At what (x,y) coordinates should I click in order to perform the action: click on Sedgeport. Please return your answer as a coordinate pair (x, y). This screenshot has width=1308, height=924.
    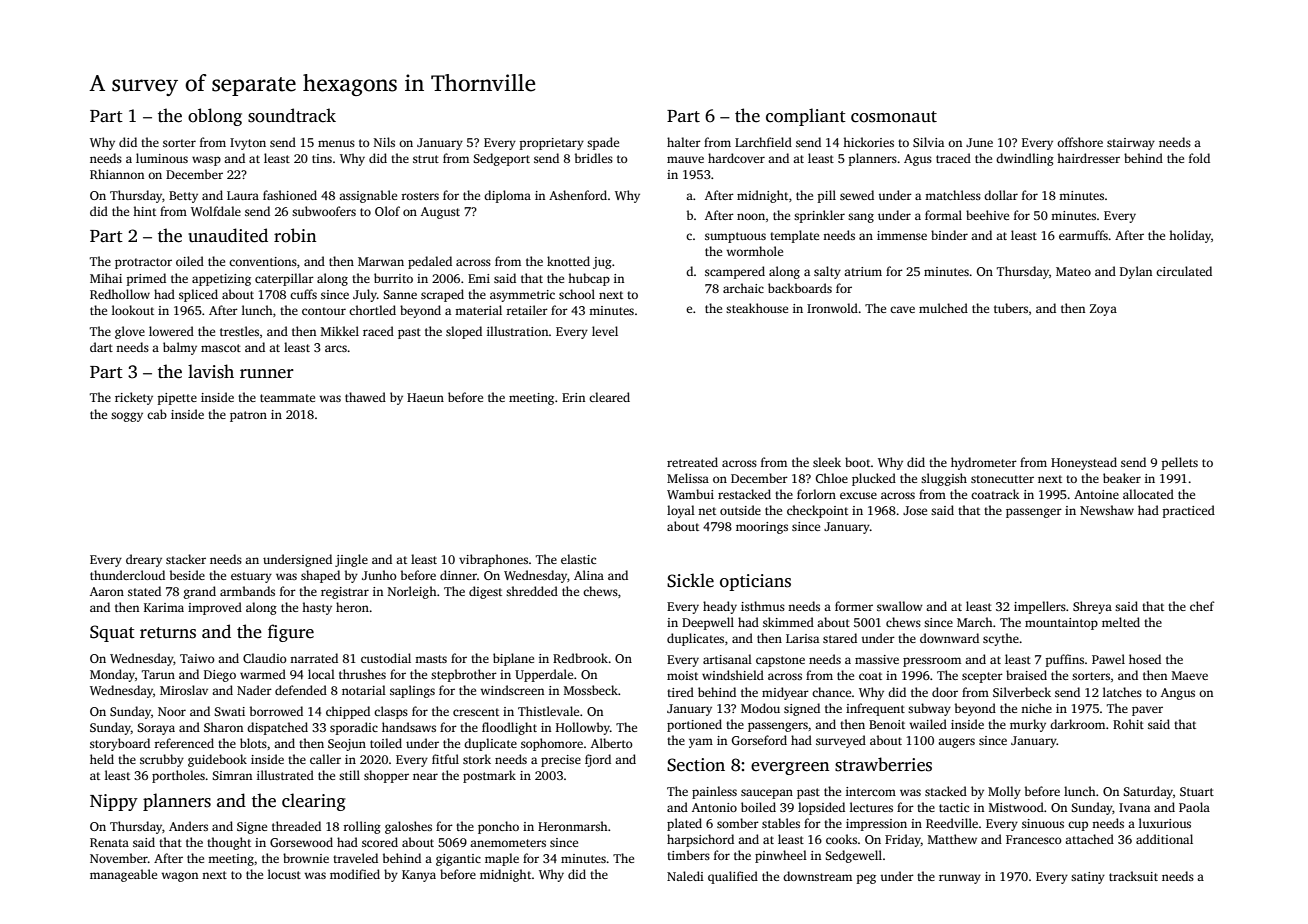
    Looking at the image, I should click on (501, 159).
